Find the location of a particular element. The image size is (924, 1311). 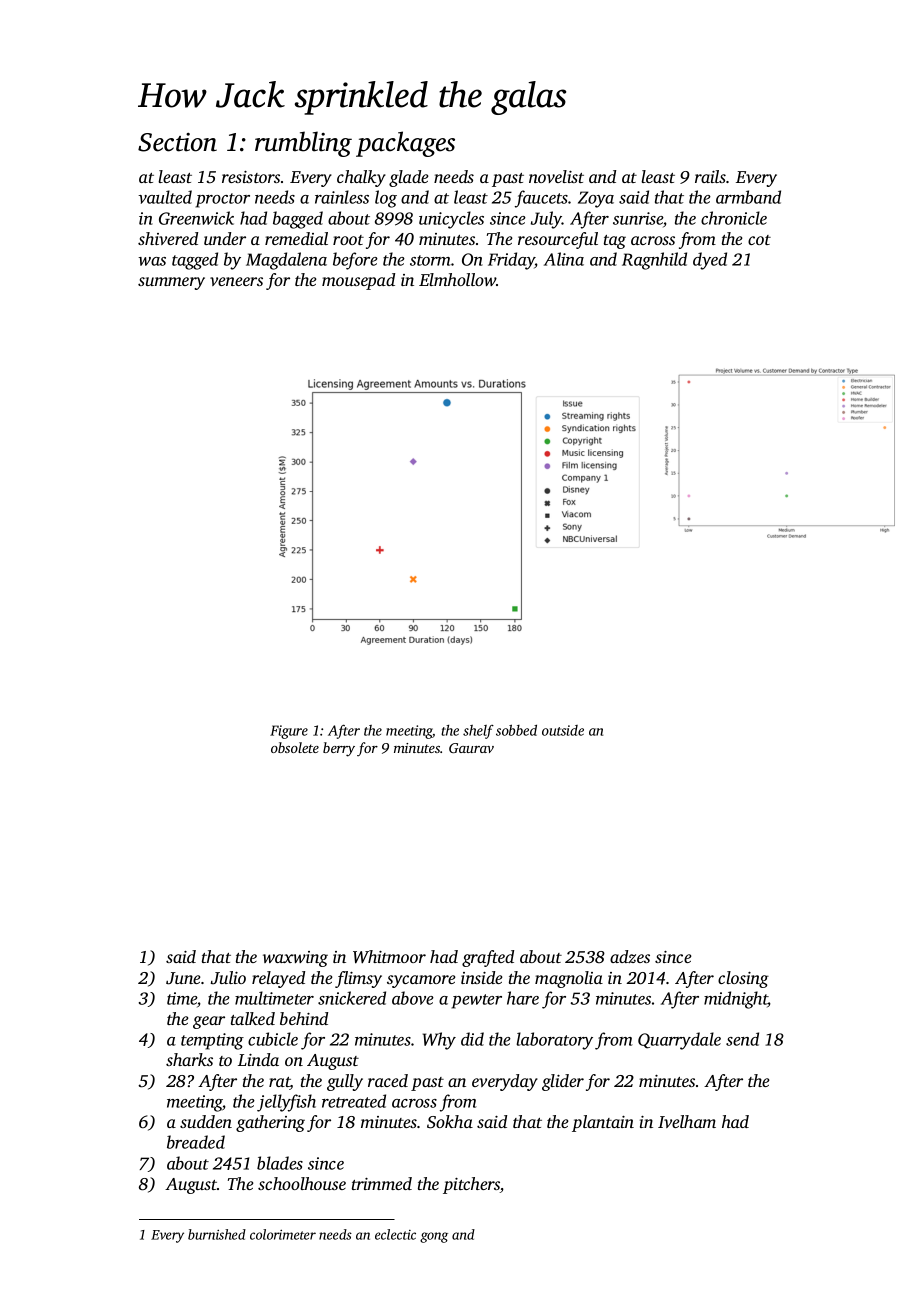

armband is located at coordinates (748, 197).
